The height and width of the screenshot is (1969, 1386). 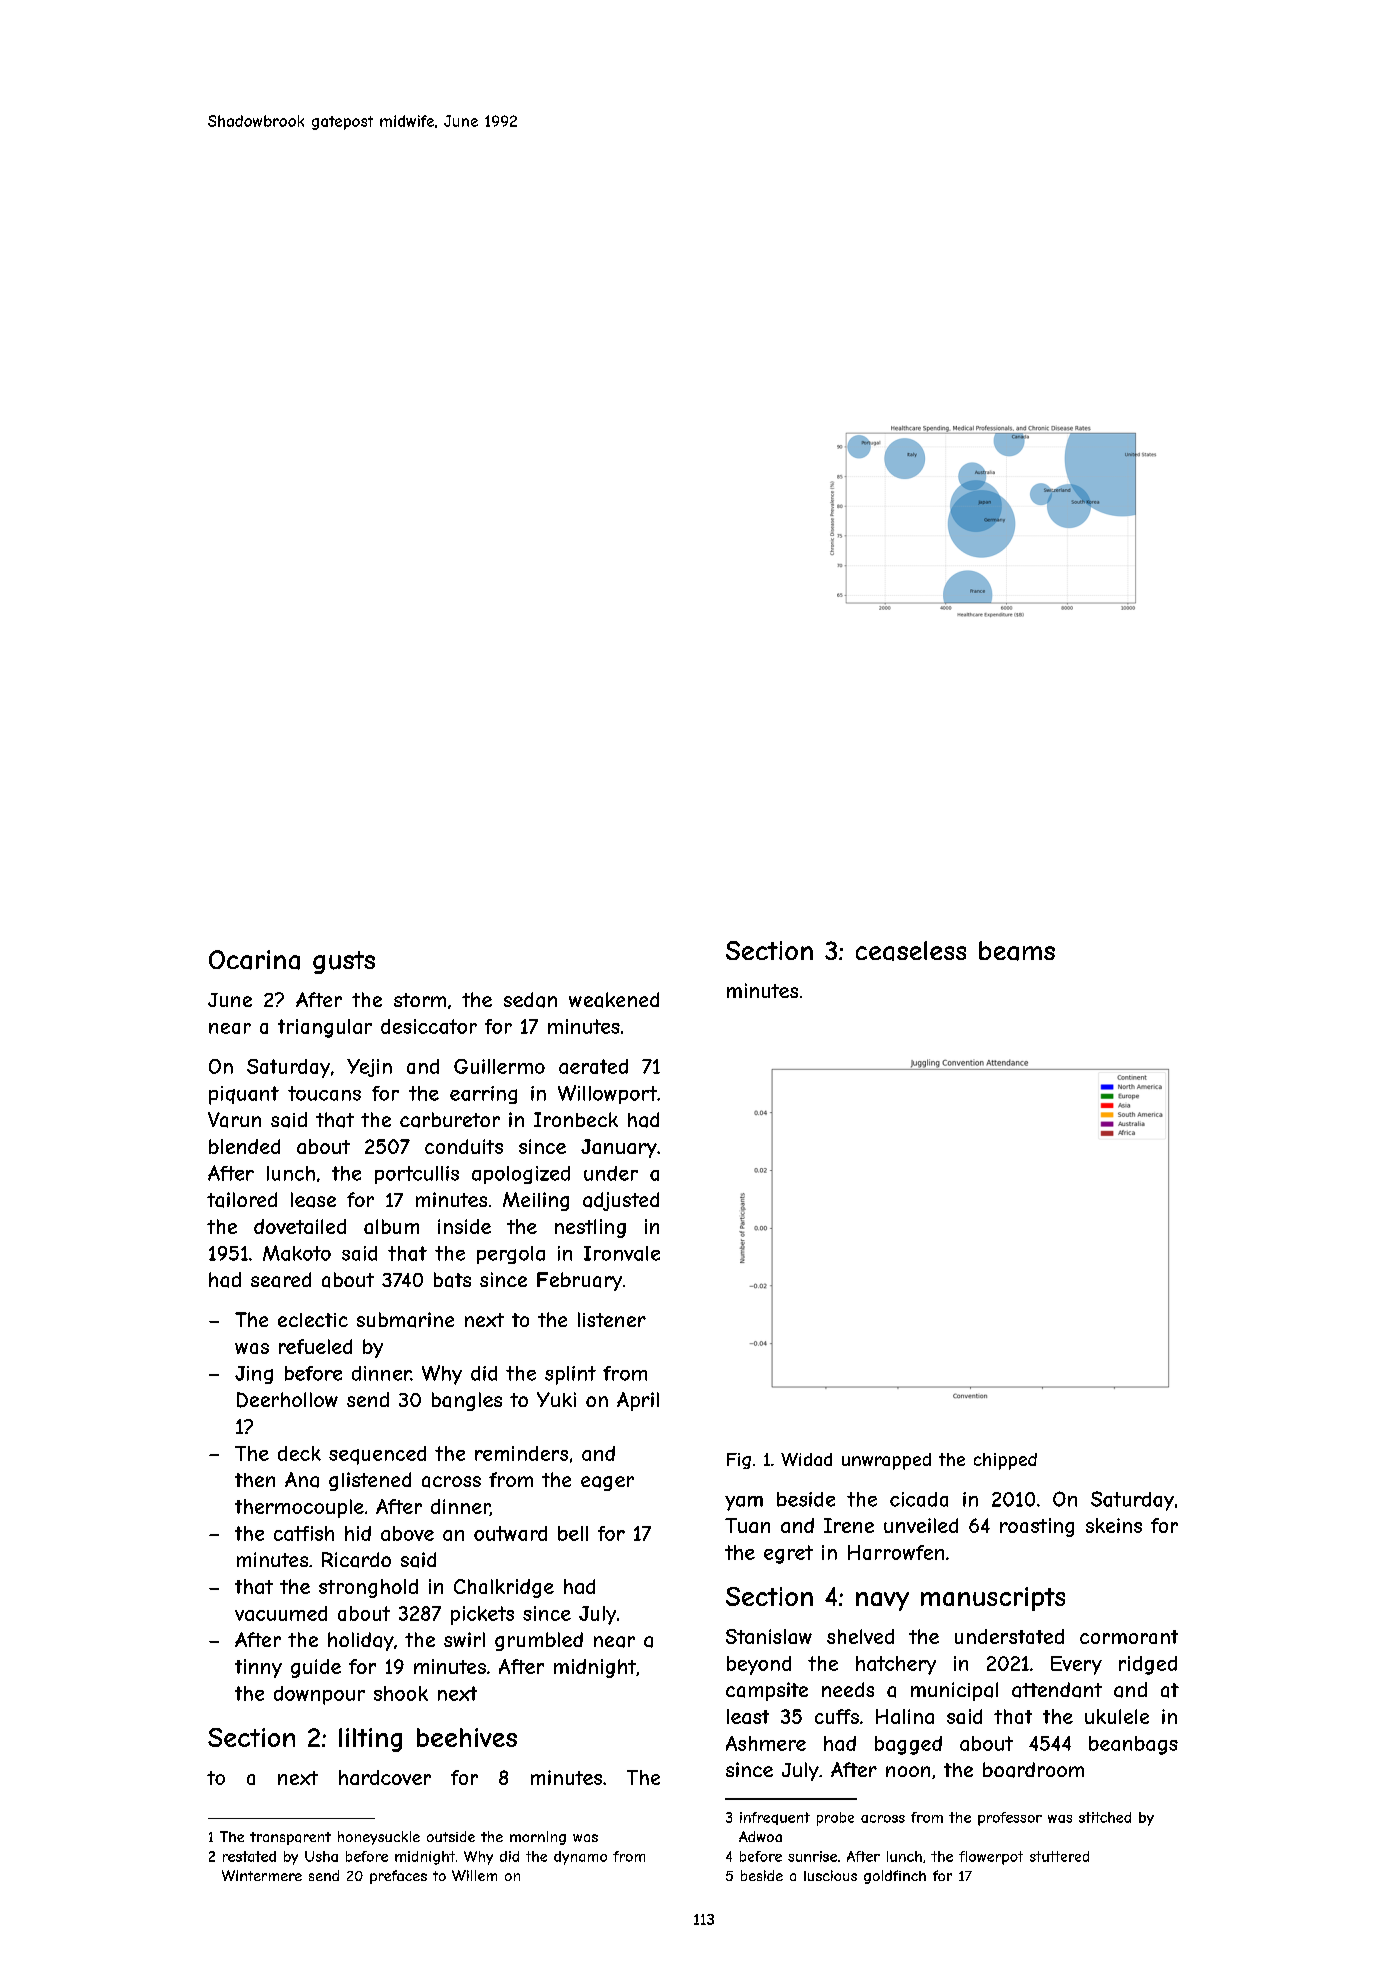 I want to click on roasting, so click(x=1037, y=1527).
